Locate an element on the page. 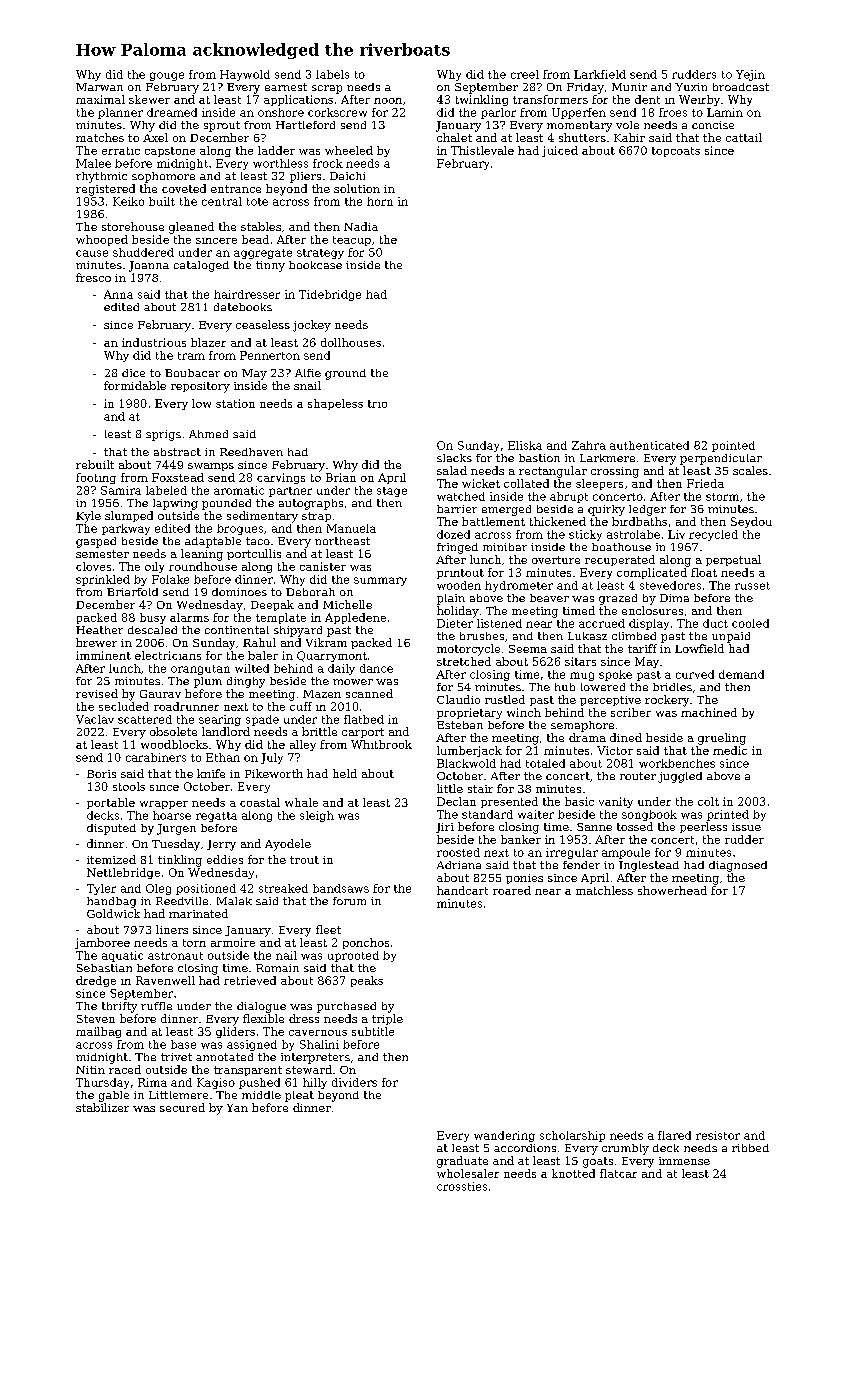 This image has height=1400, width=849. medic is located at coordinates (730, 750).
